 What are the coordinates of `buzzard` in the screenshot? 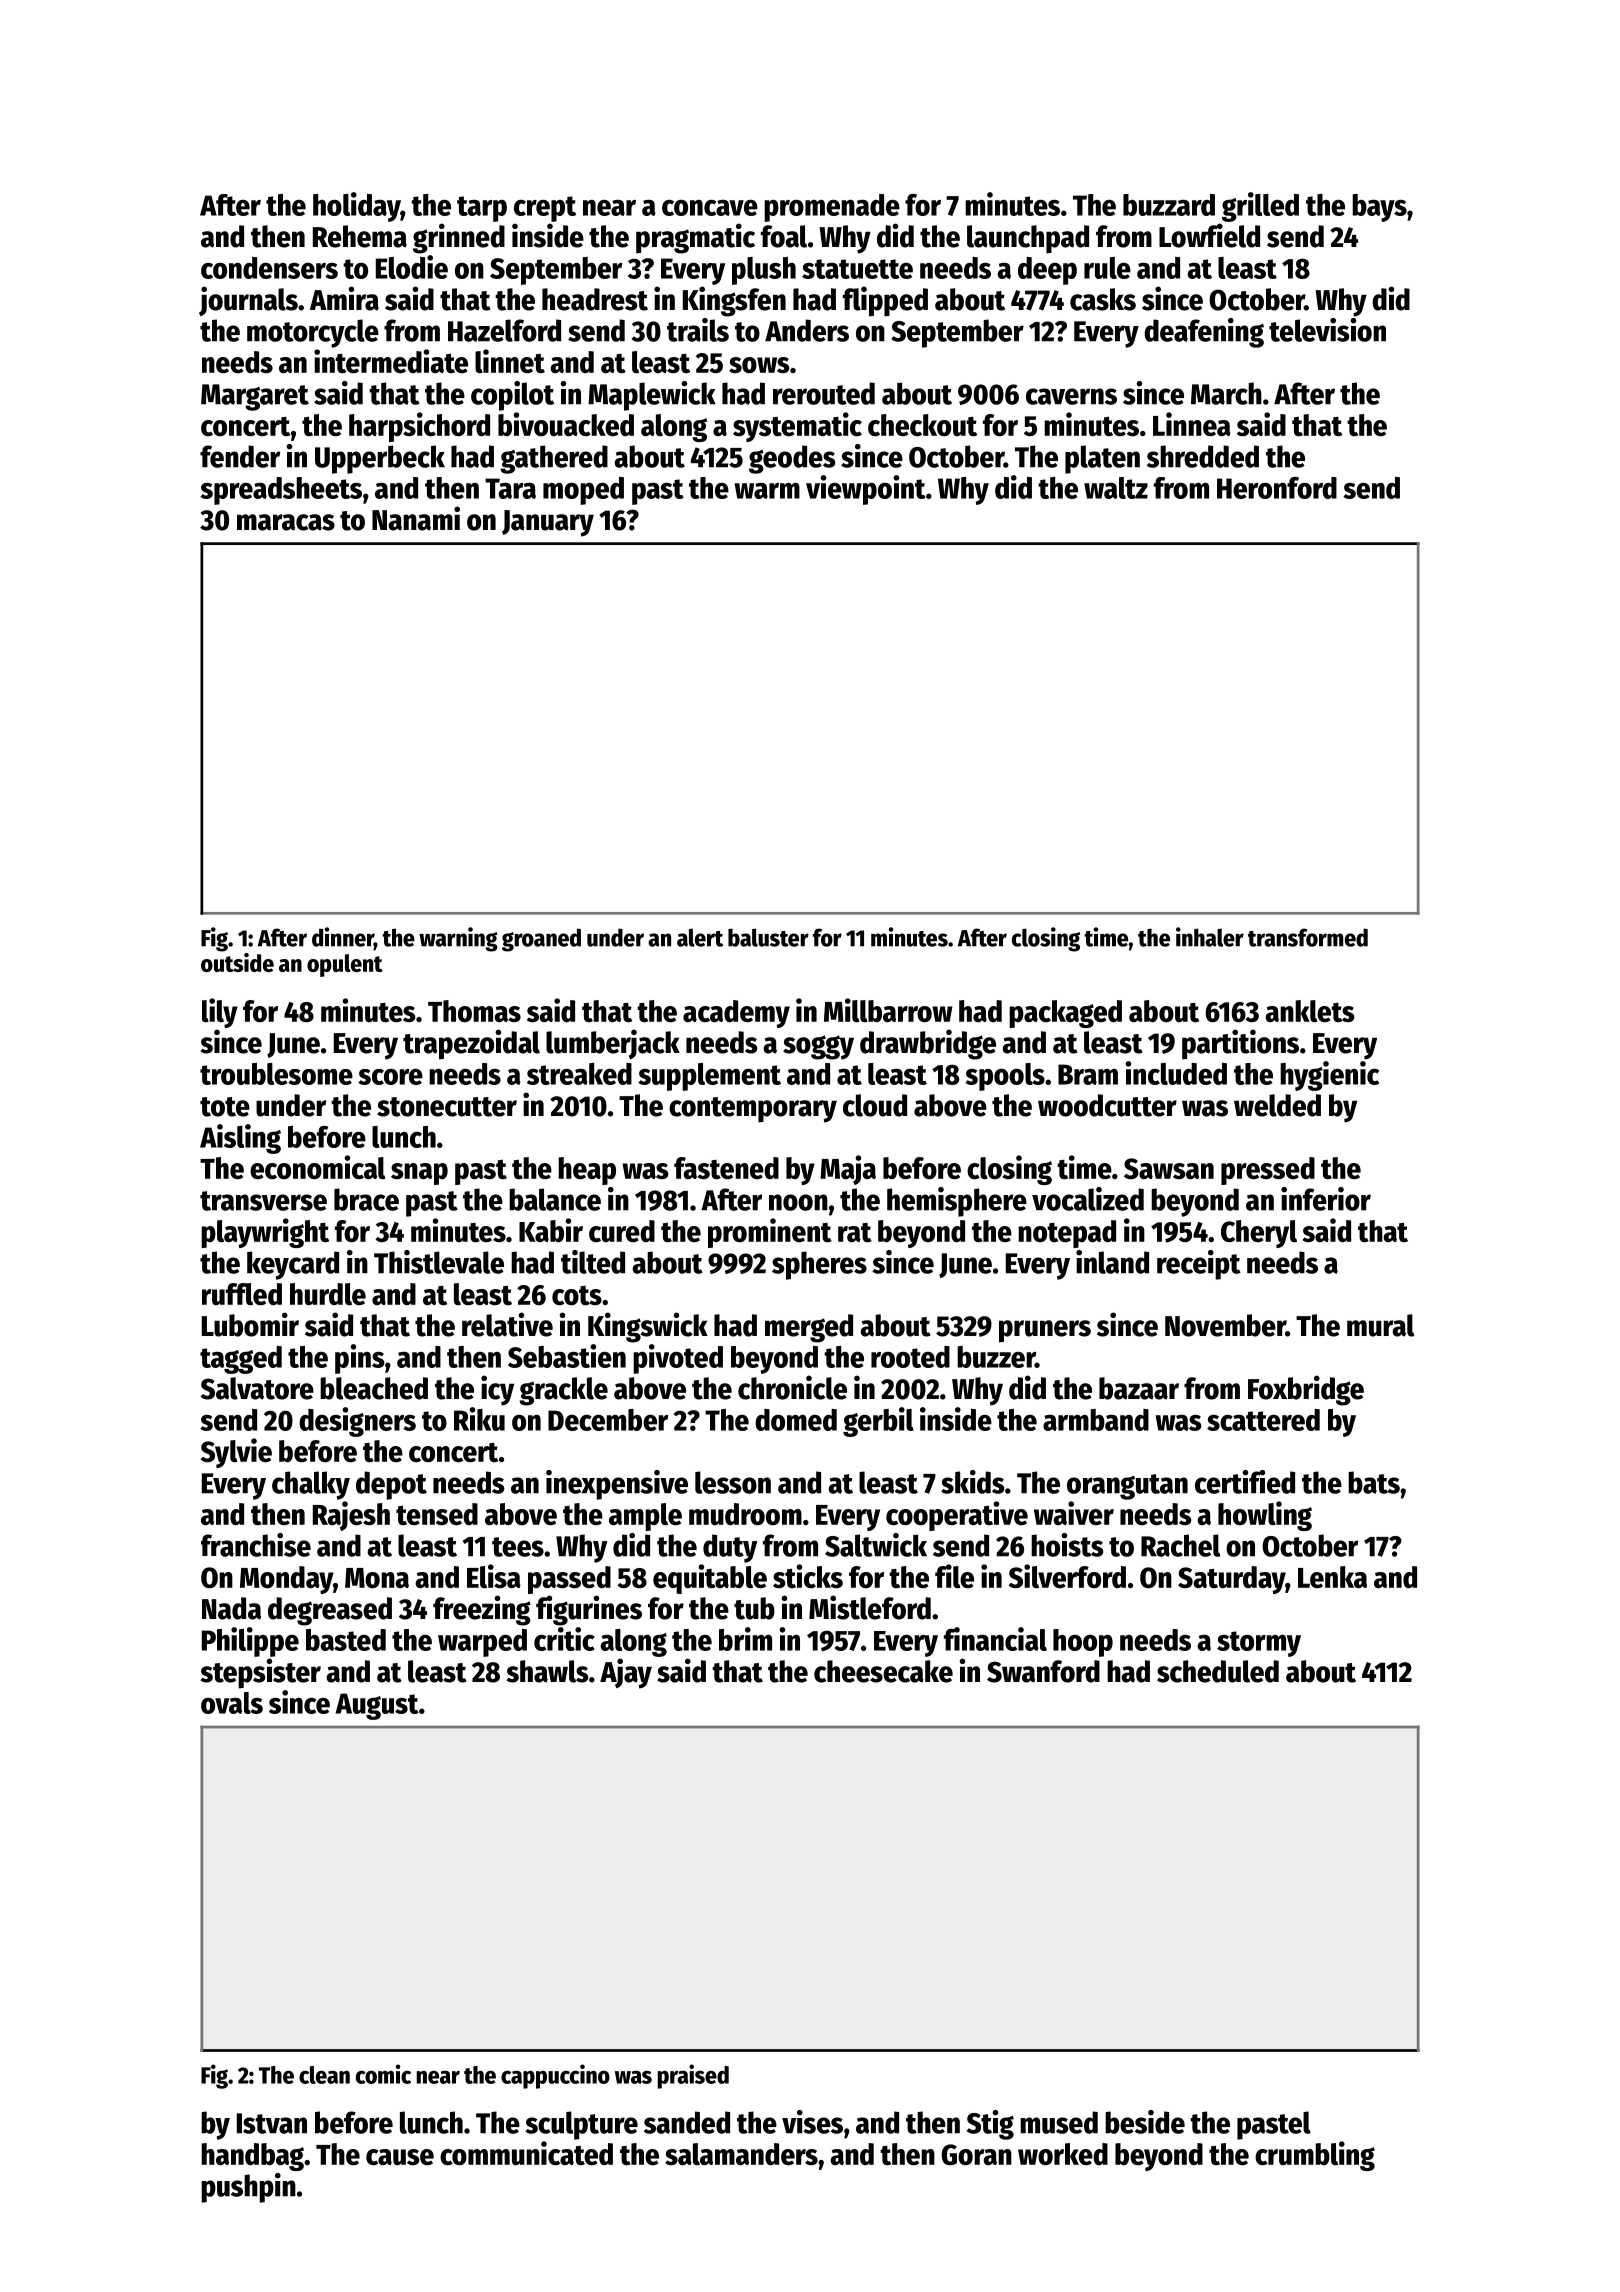 It's located at (1169, 205).
